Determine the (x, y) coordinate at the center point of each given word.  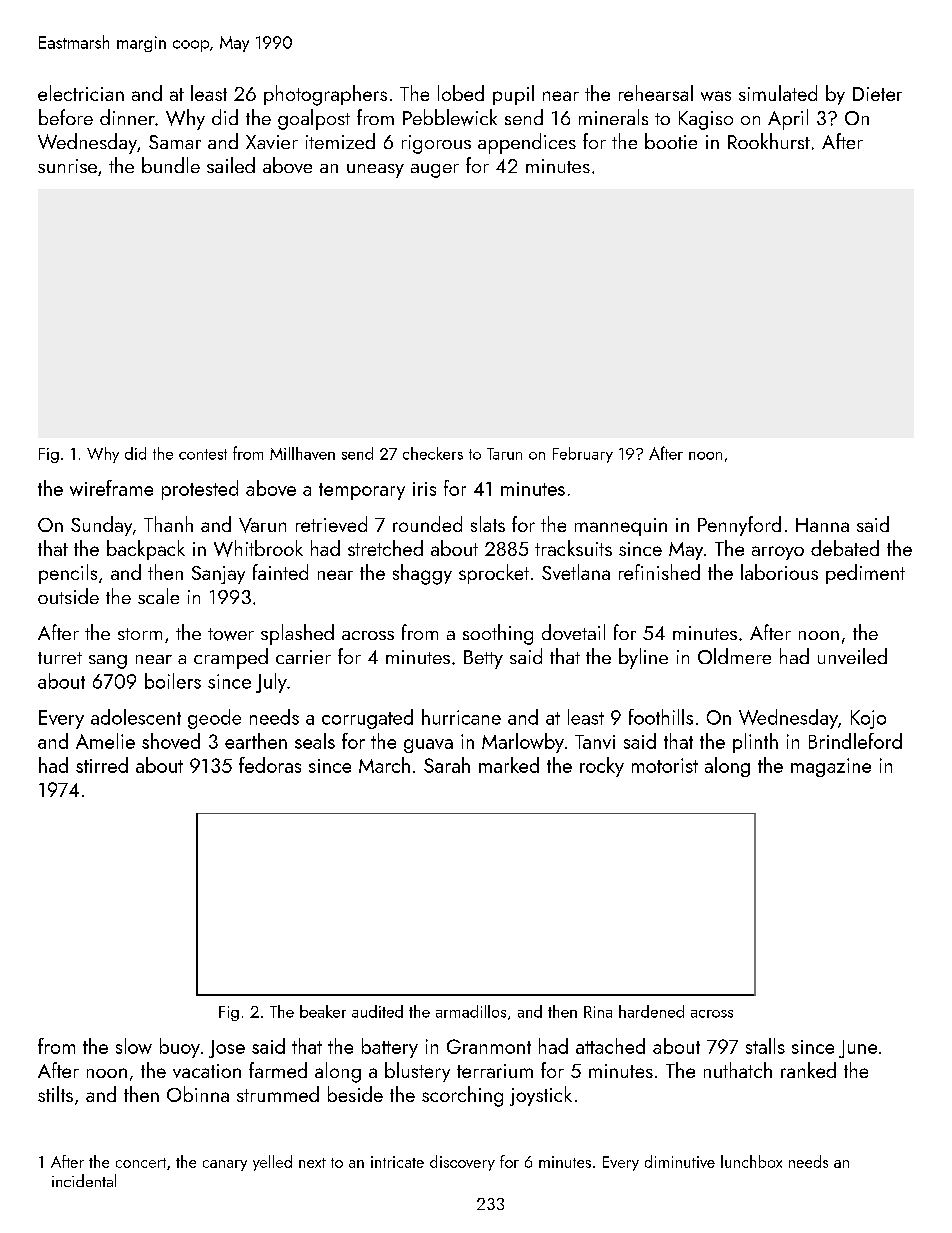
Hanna (822, 525)
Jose (227, 1049)
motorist (665, 765)
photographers (325, 95)
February (583, 455)
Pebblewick (450, 117)
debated (845, 548)
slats (488, 524)
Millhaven (302, 453)
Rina (598, 1012)
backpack (146, 550)
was (716, 96)
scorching (462, 1096)
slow (134, 1046)
